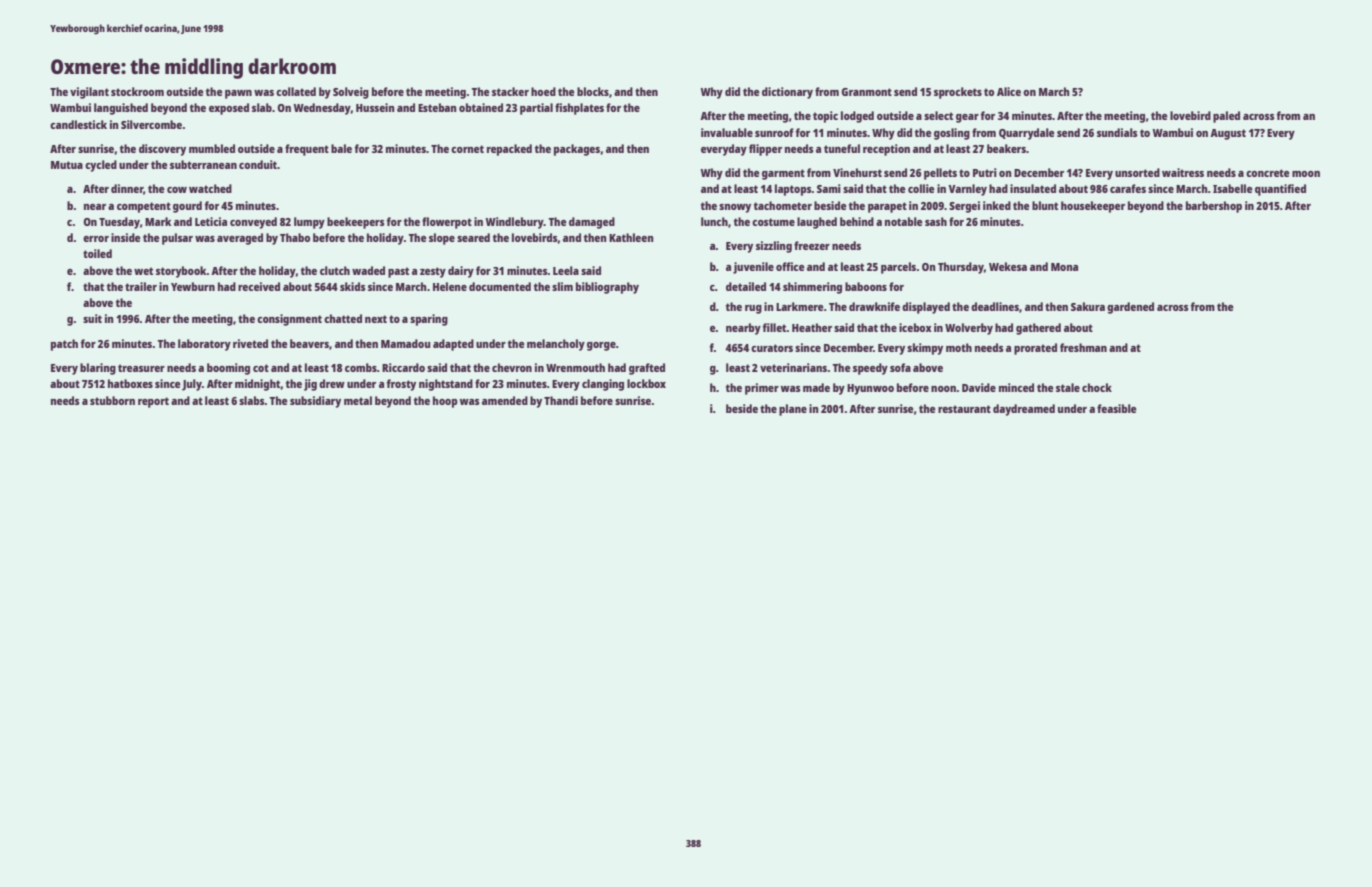  I want to click on subsidiary, so click(315, 402).
